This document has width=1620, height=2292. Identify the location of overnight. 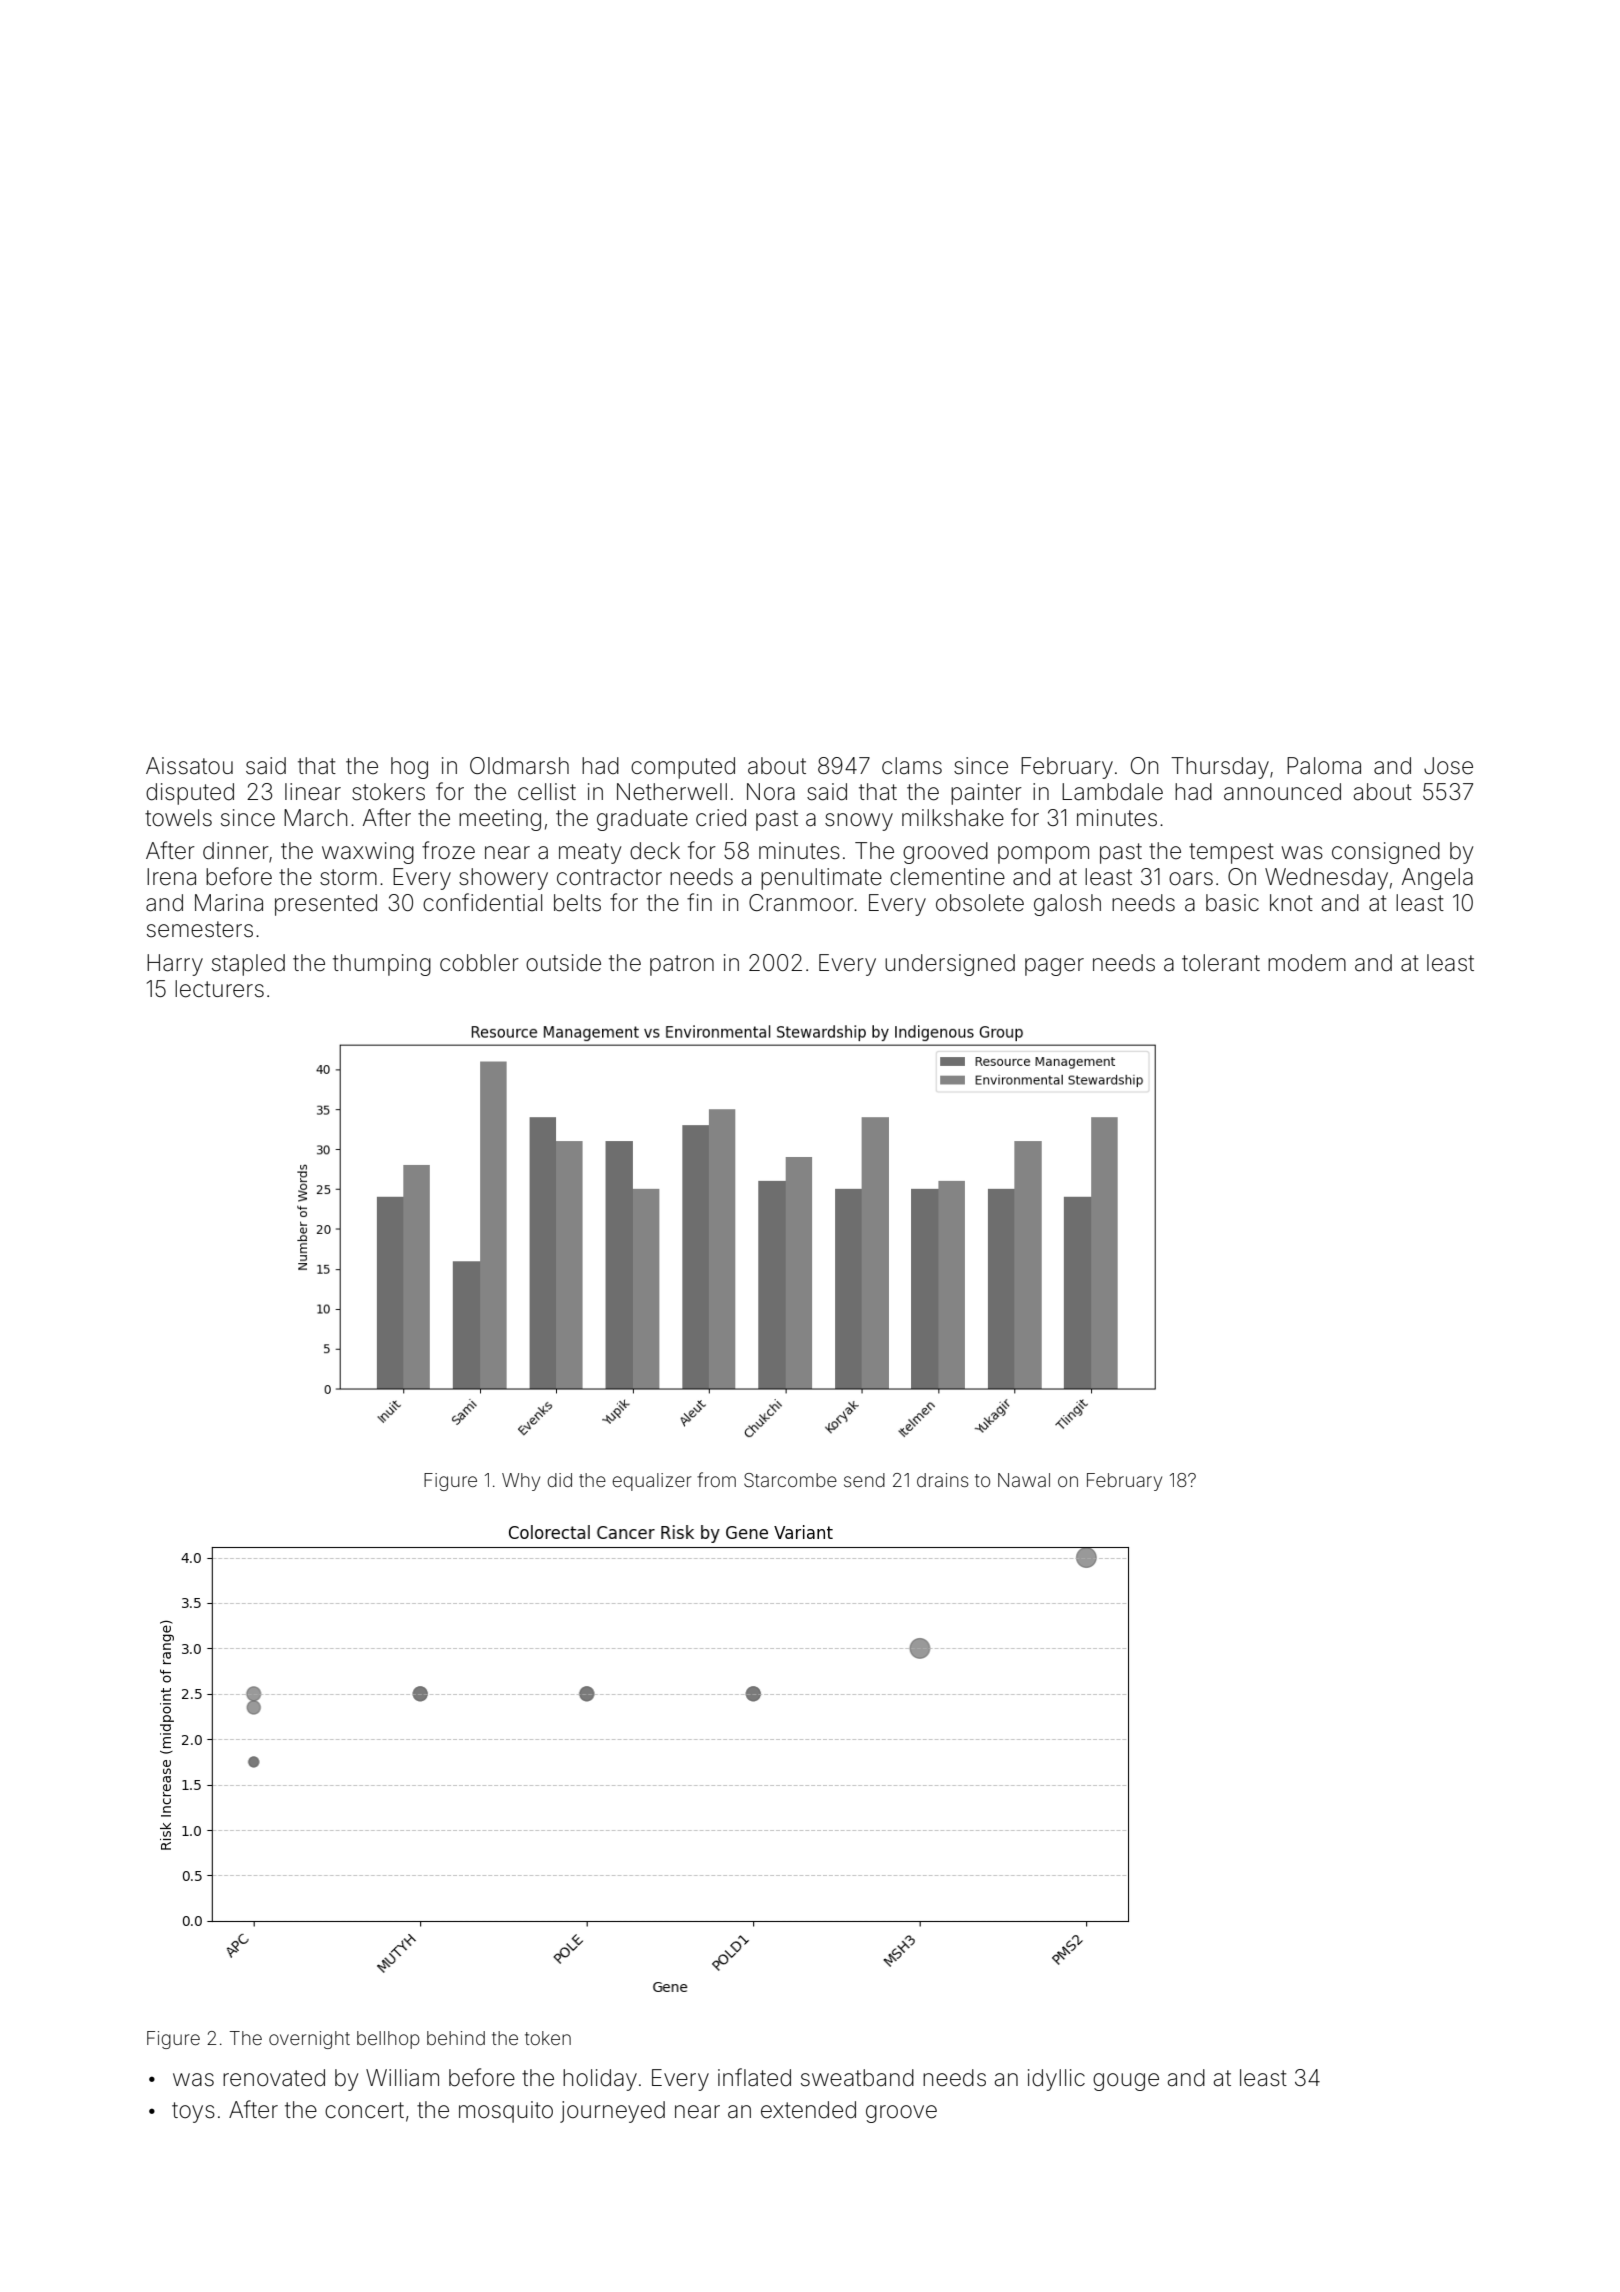
(309, 2040).
